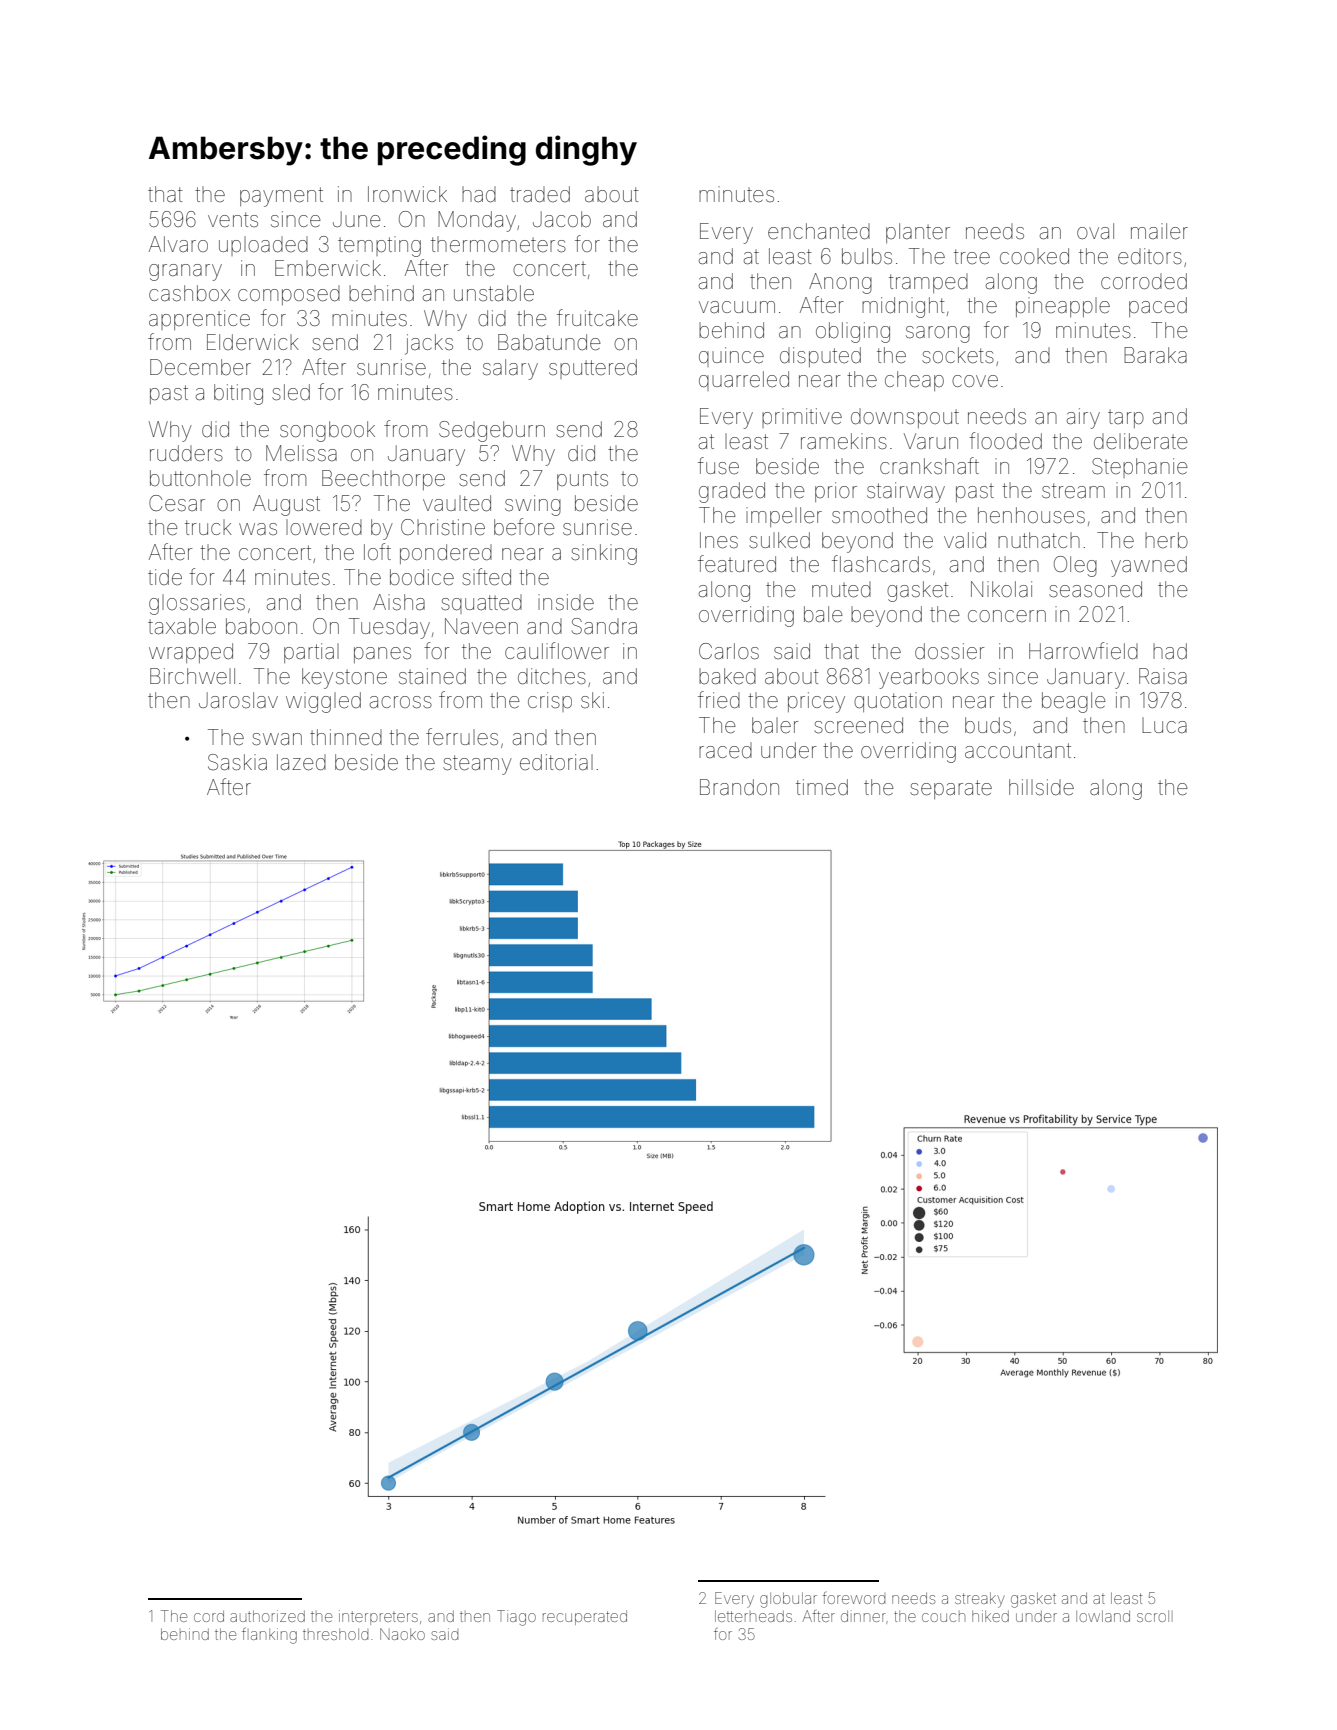  Describe the element at coordinates (407, 194) in the screenshot. I see `Ironwick` at that location.
